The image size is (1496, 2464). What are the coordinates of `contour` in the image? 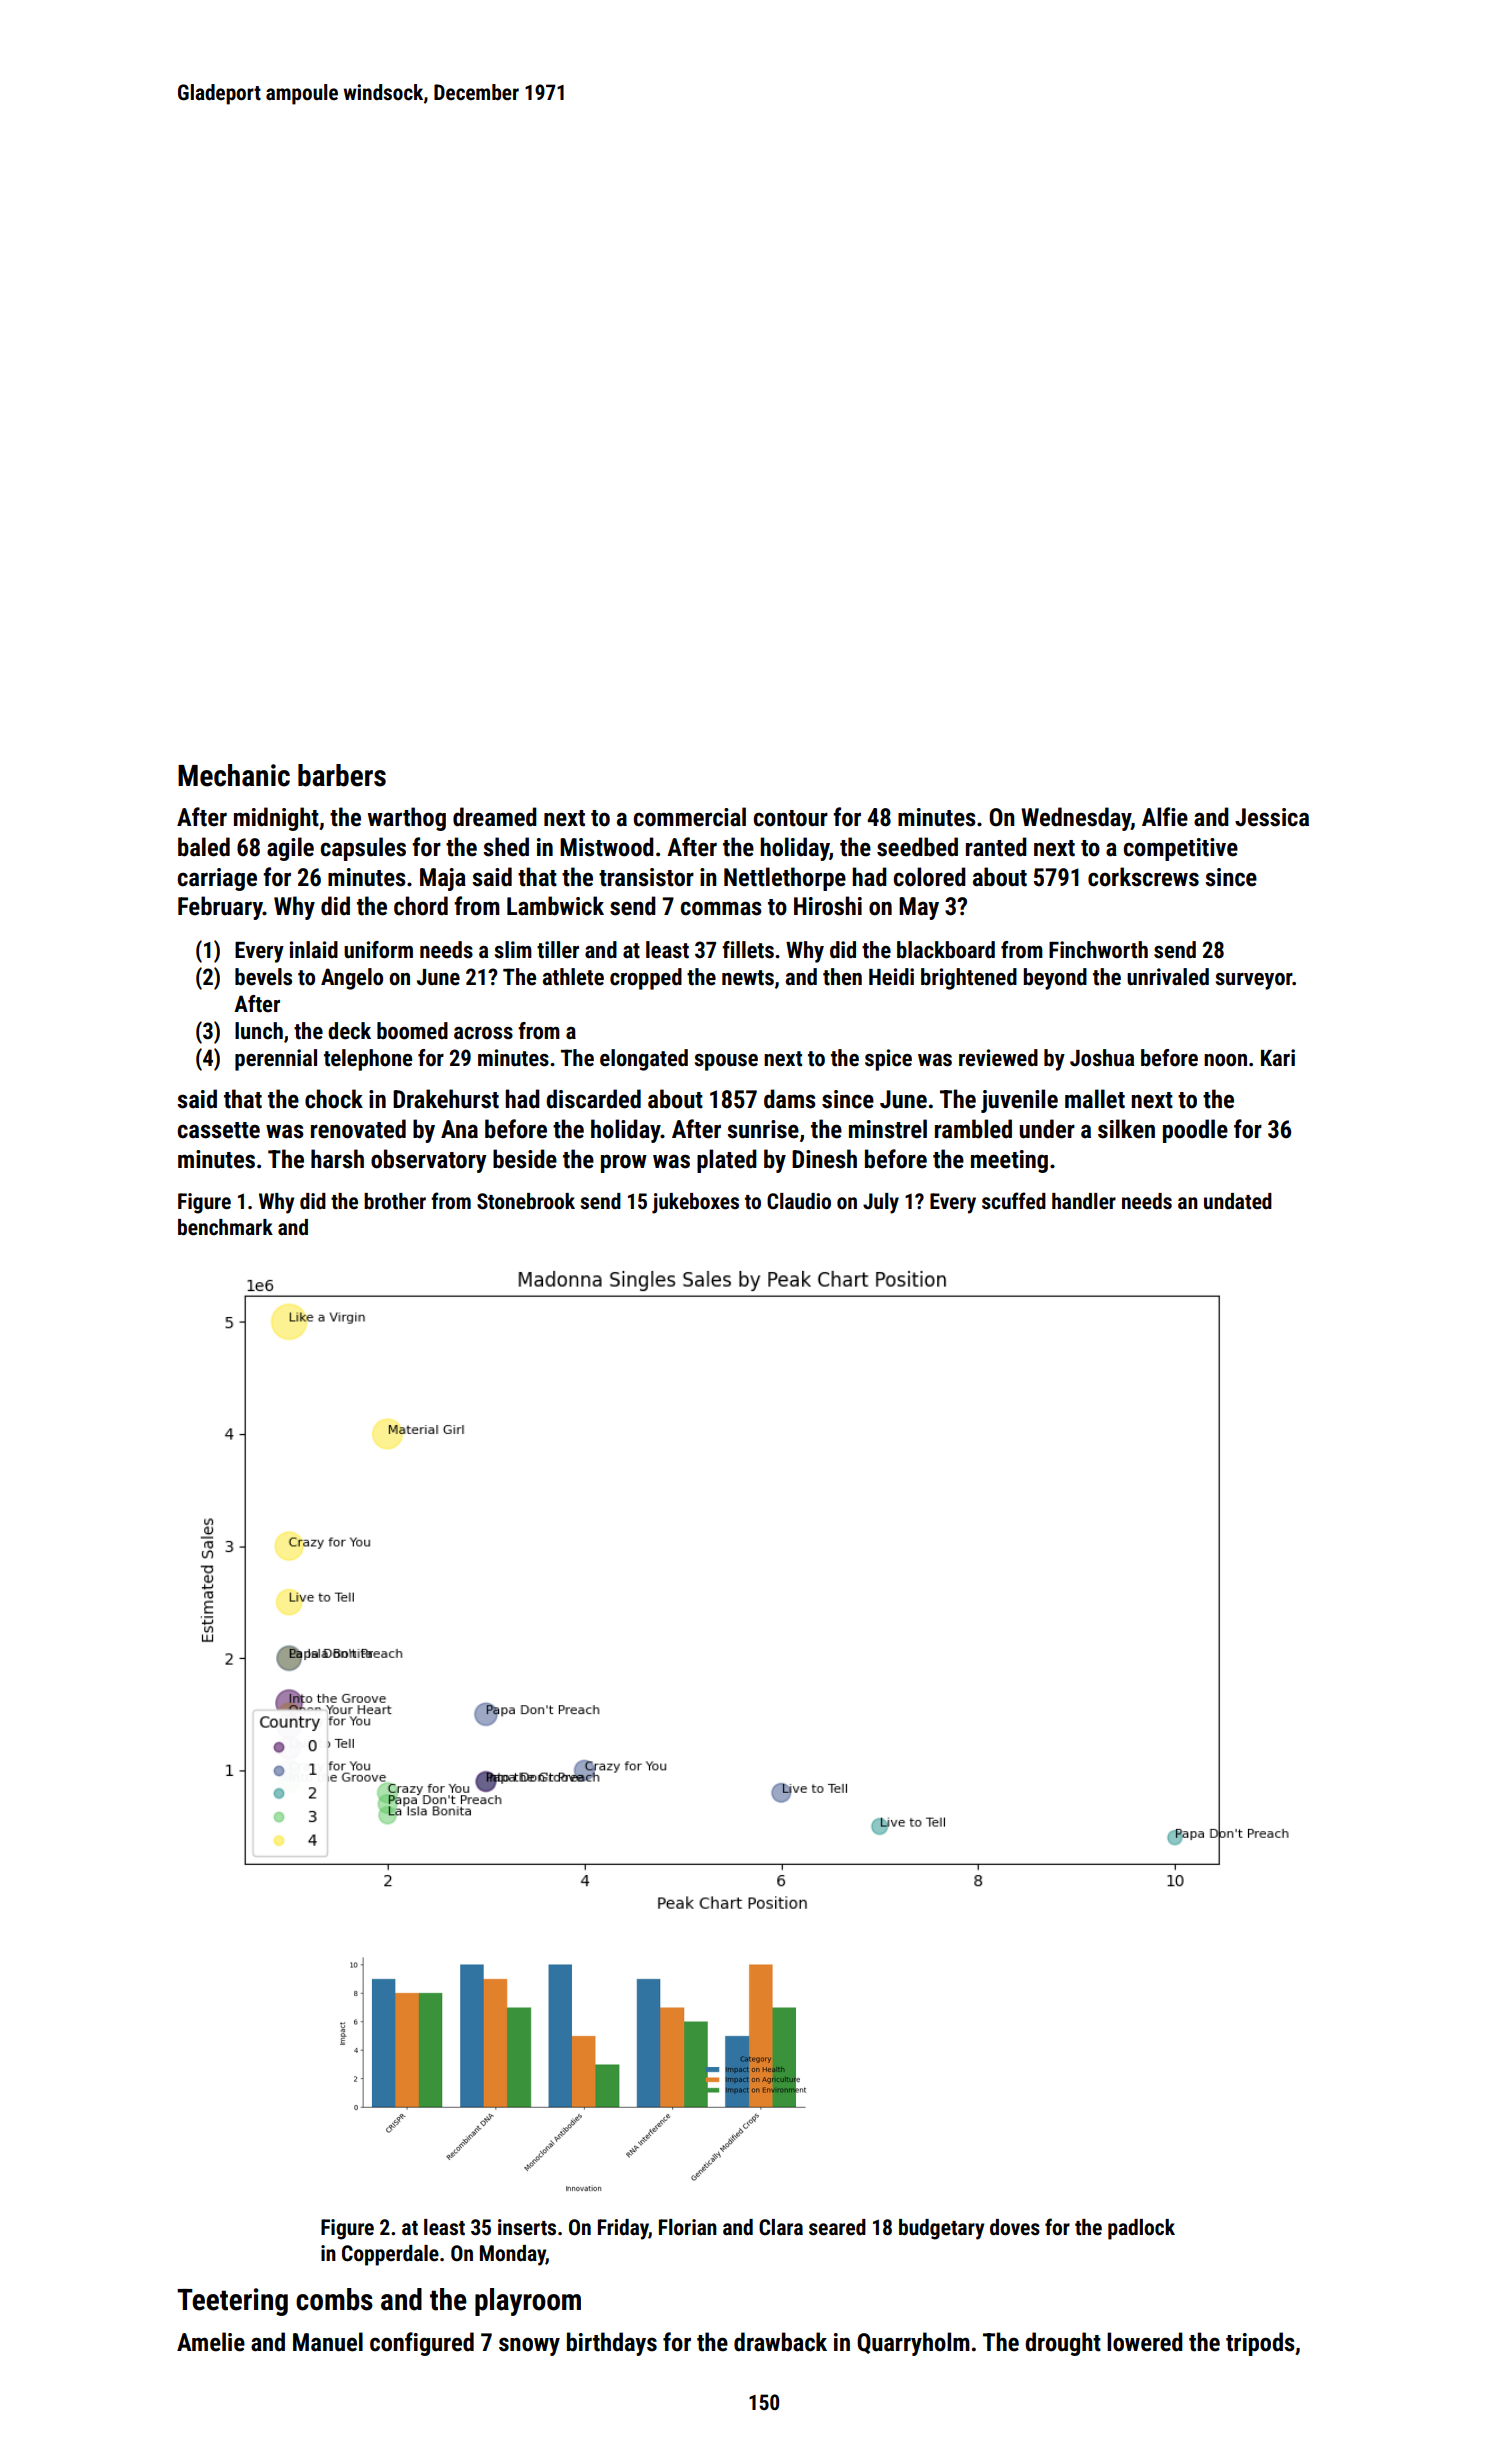 It's located at (791, 818).
